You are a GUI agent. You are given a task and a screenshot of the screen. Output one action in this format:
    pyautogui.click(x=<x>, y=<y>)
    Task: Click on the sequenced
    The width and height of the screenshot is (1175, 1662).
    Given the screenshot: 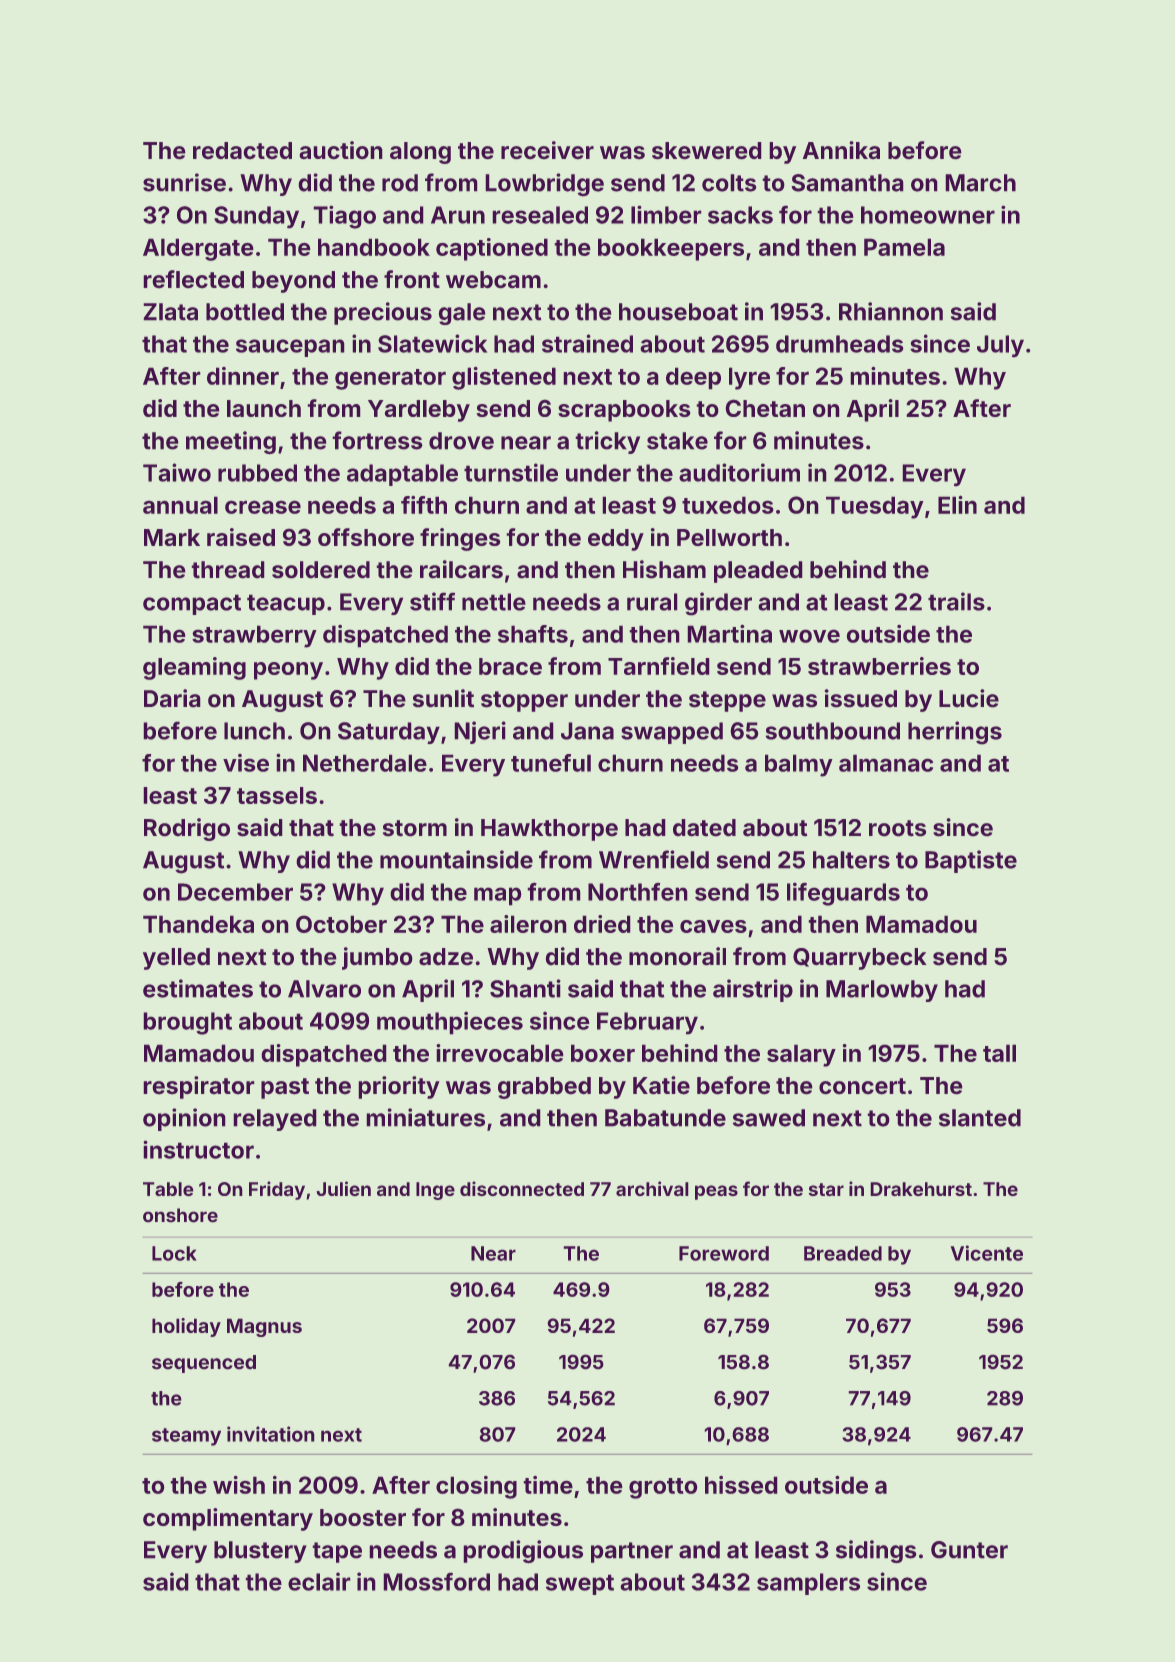 What is the action you would take?
    pyautogui.click(x=204, y=1364)
